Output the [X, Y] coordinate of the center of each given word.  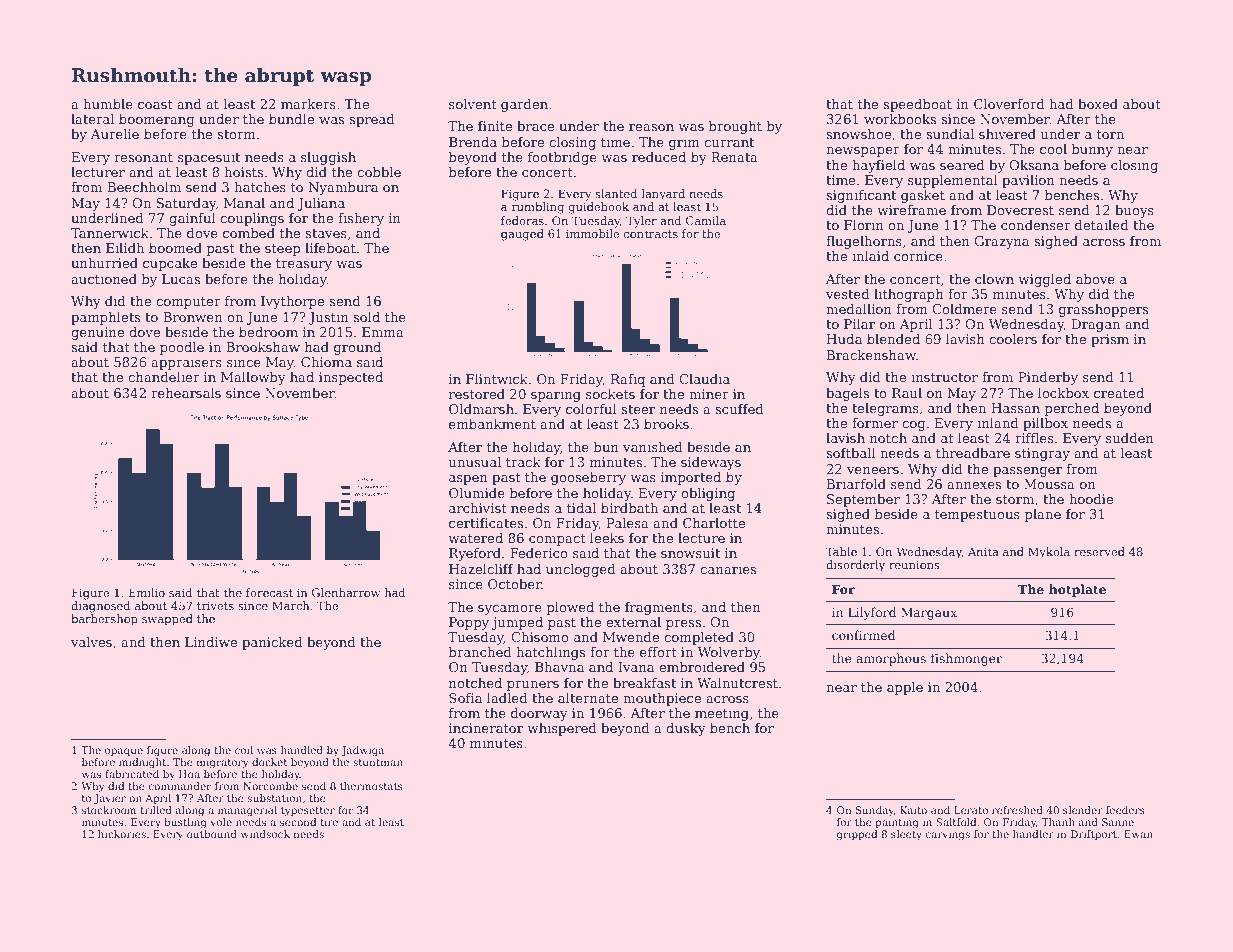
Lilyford [872, 613]
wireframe [911, 210]
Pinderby [1048, 378]
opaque [124, 752]
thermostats [371, 786]
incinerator [486, 728]
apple [905, 688]
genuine [97, 333]
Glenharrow [346, 592]
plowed [570, 608]
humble [108, 104]
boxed [1098, 104]
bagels [847, 394]
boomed [175, 248]
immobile [593, 233]
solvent [473, 104]
